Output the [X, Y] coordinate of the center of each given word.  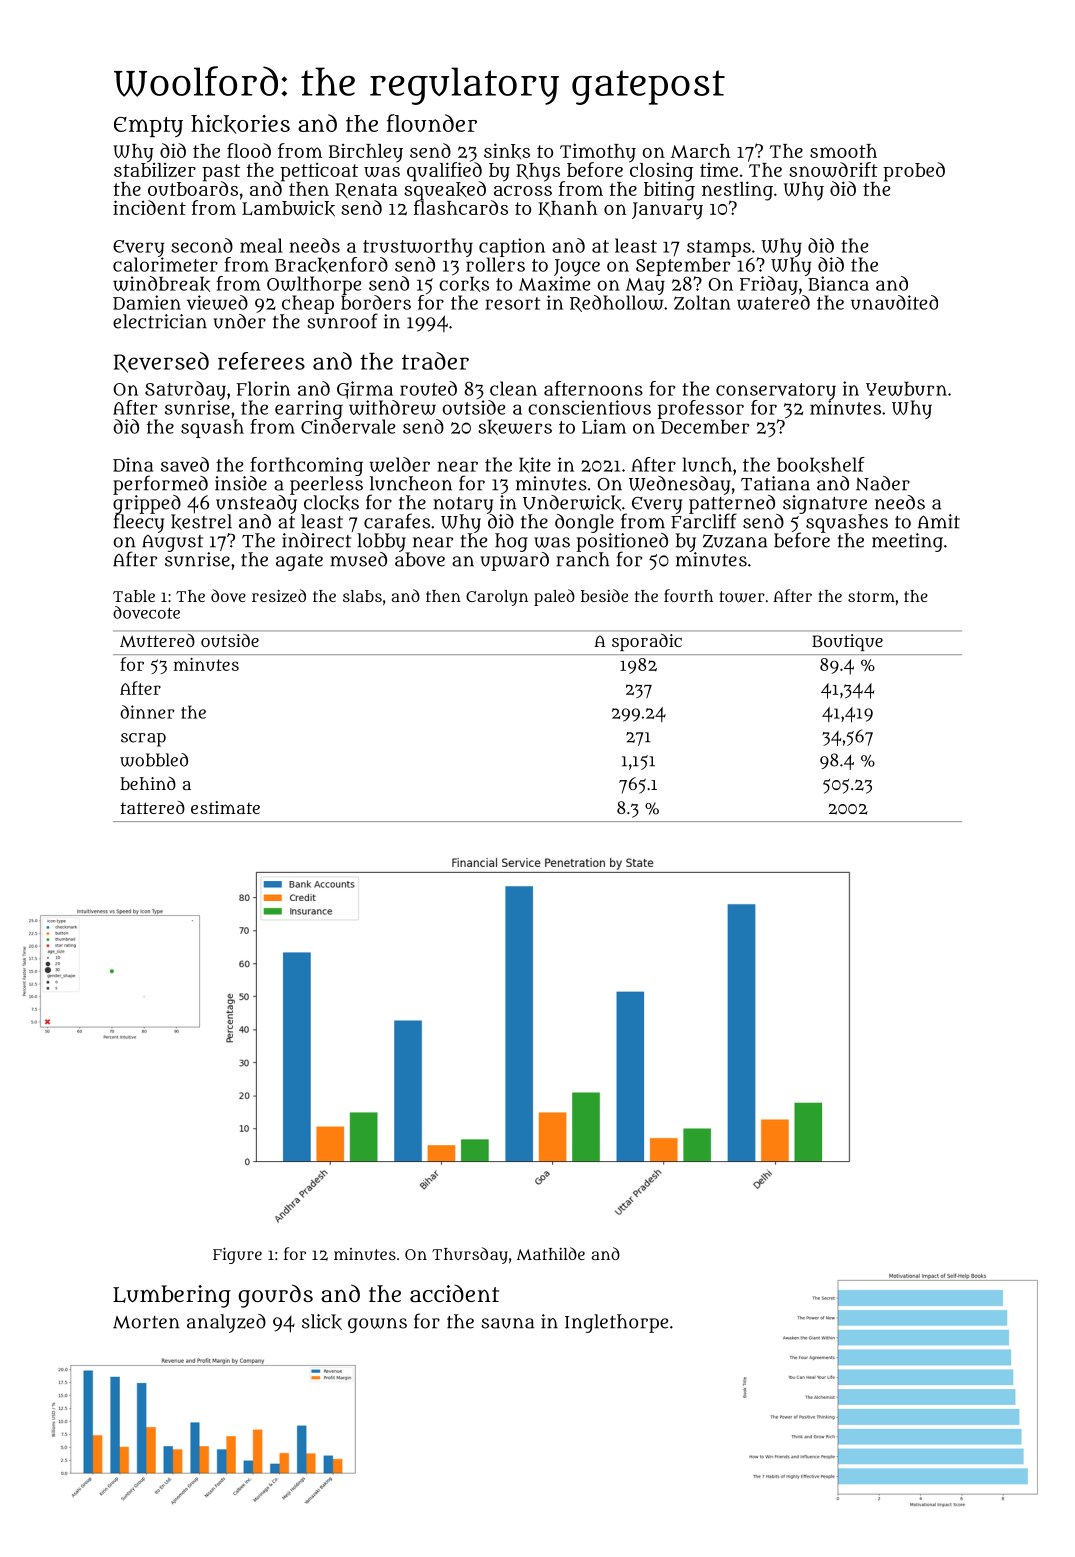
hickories [240, 124]
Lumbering [172, 1296]
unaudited [894, 302]
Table [134, 596]
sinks [507, 151]
